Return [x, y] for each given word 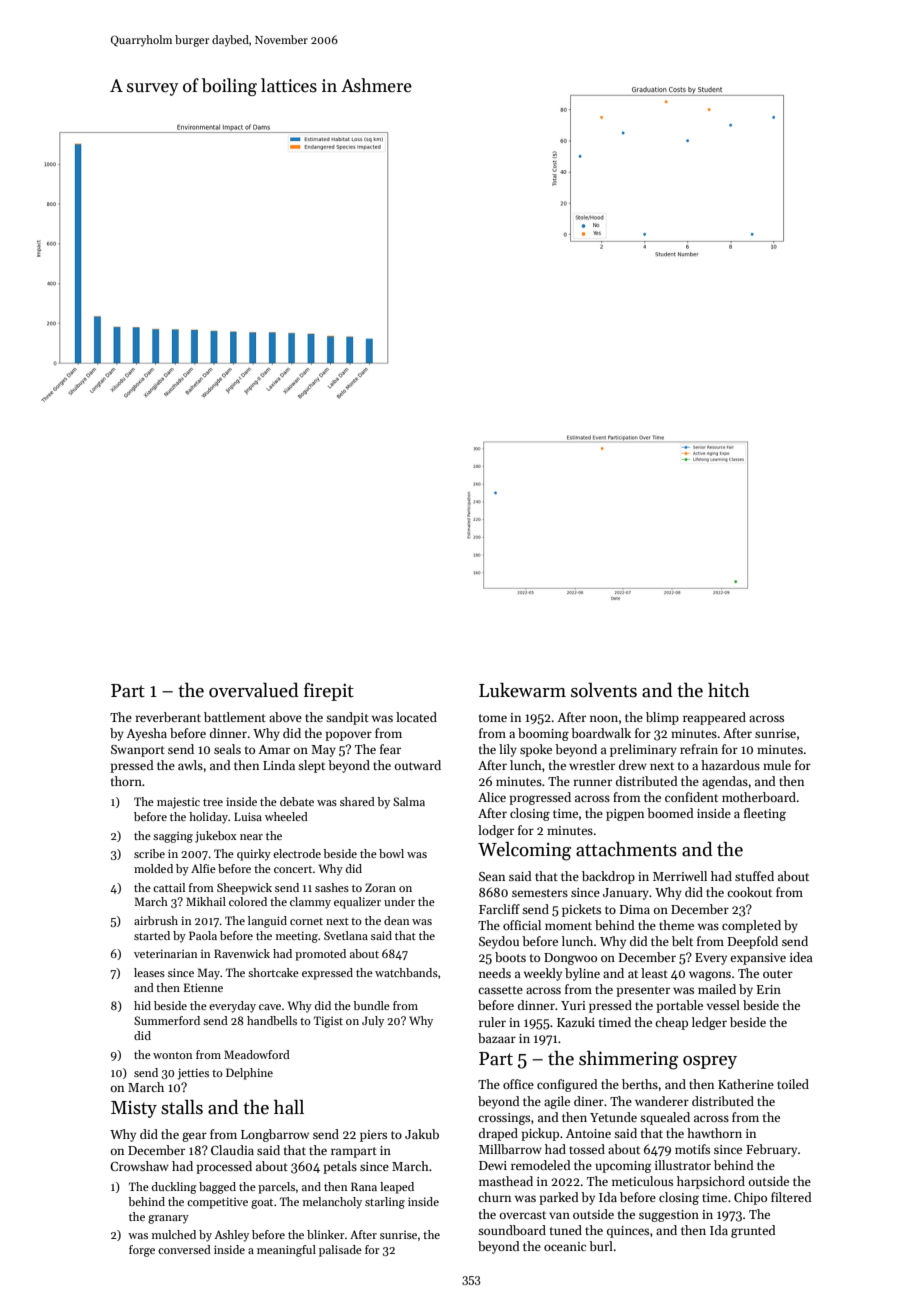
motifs [692, 1149]
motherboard [759, 797]
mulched [174, 1234]
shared [357, 801]
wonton [172, 1055]
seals [227, 749]
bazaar [497, 1038]
